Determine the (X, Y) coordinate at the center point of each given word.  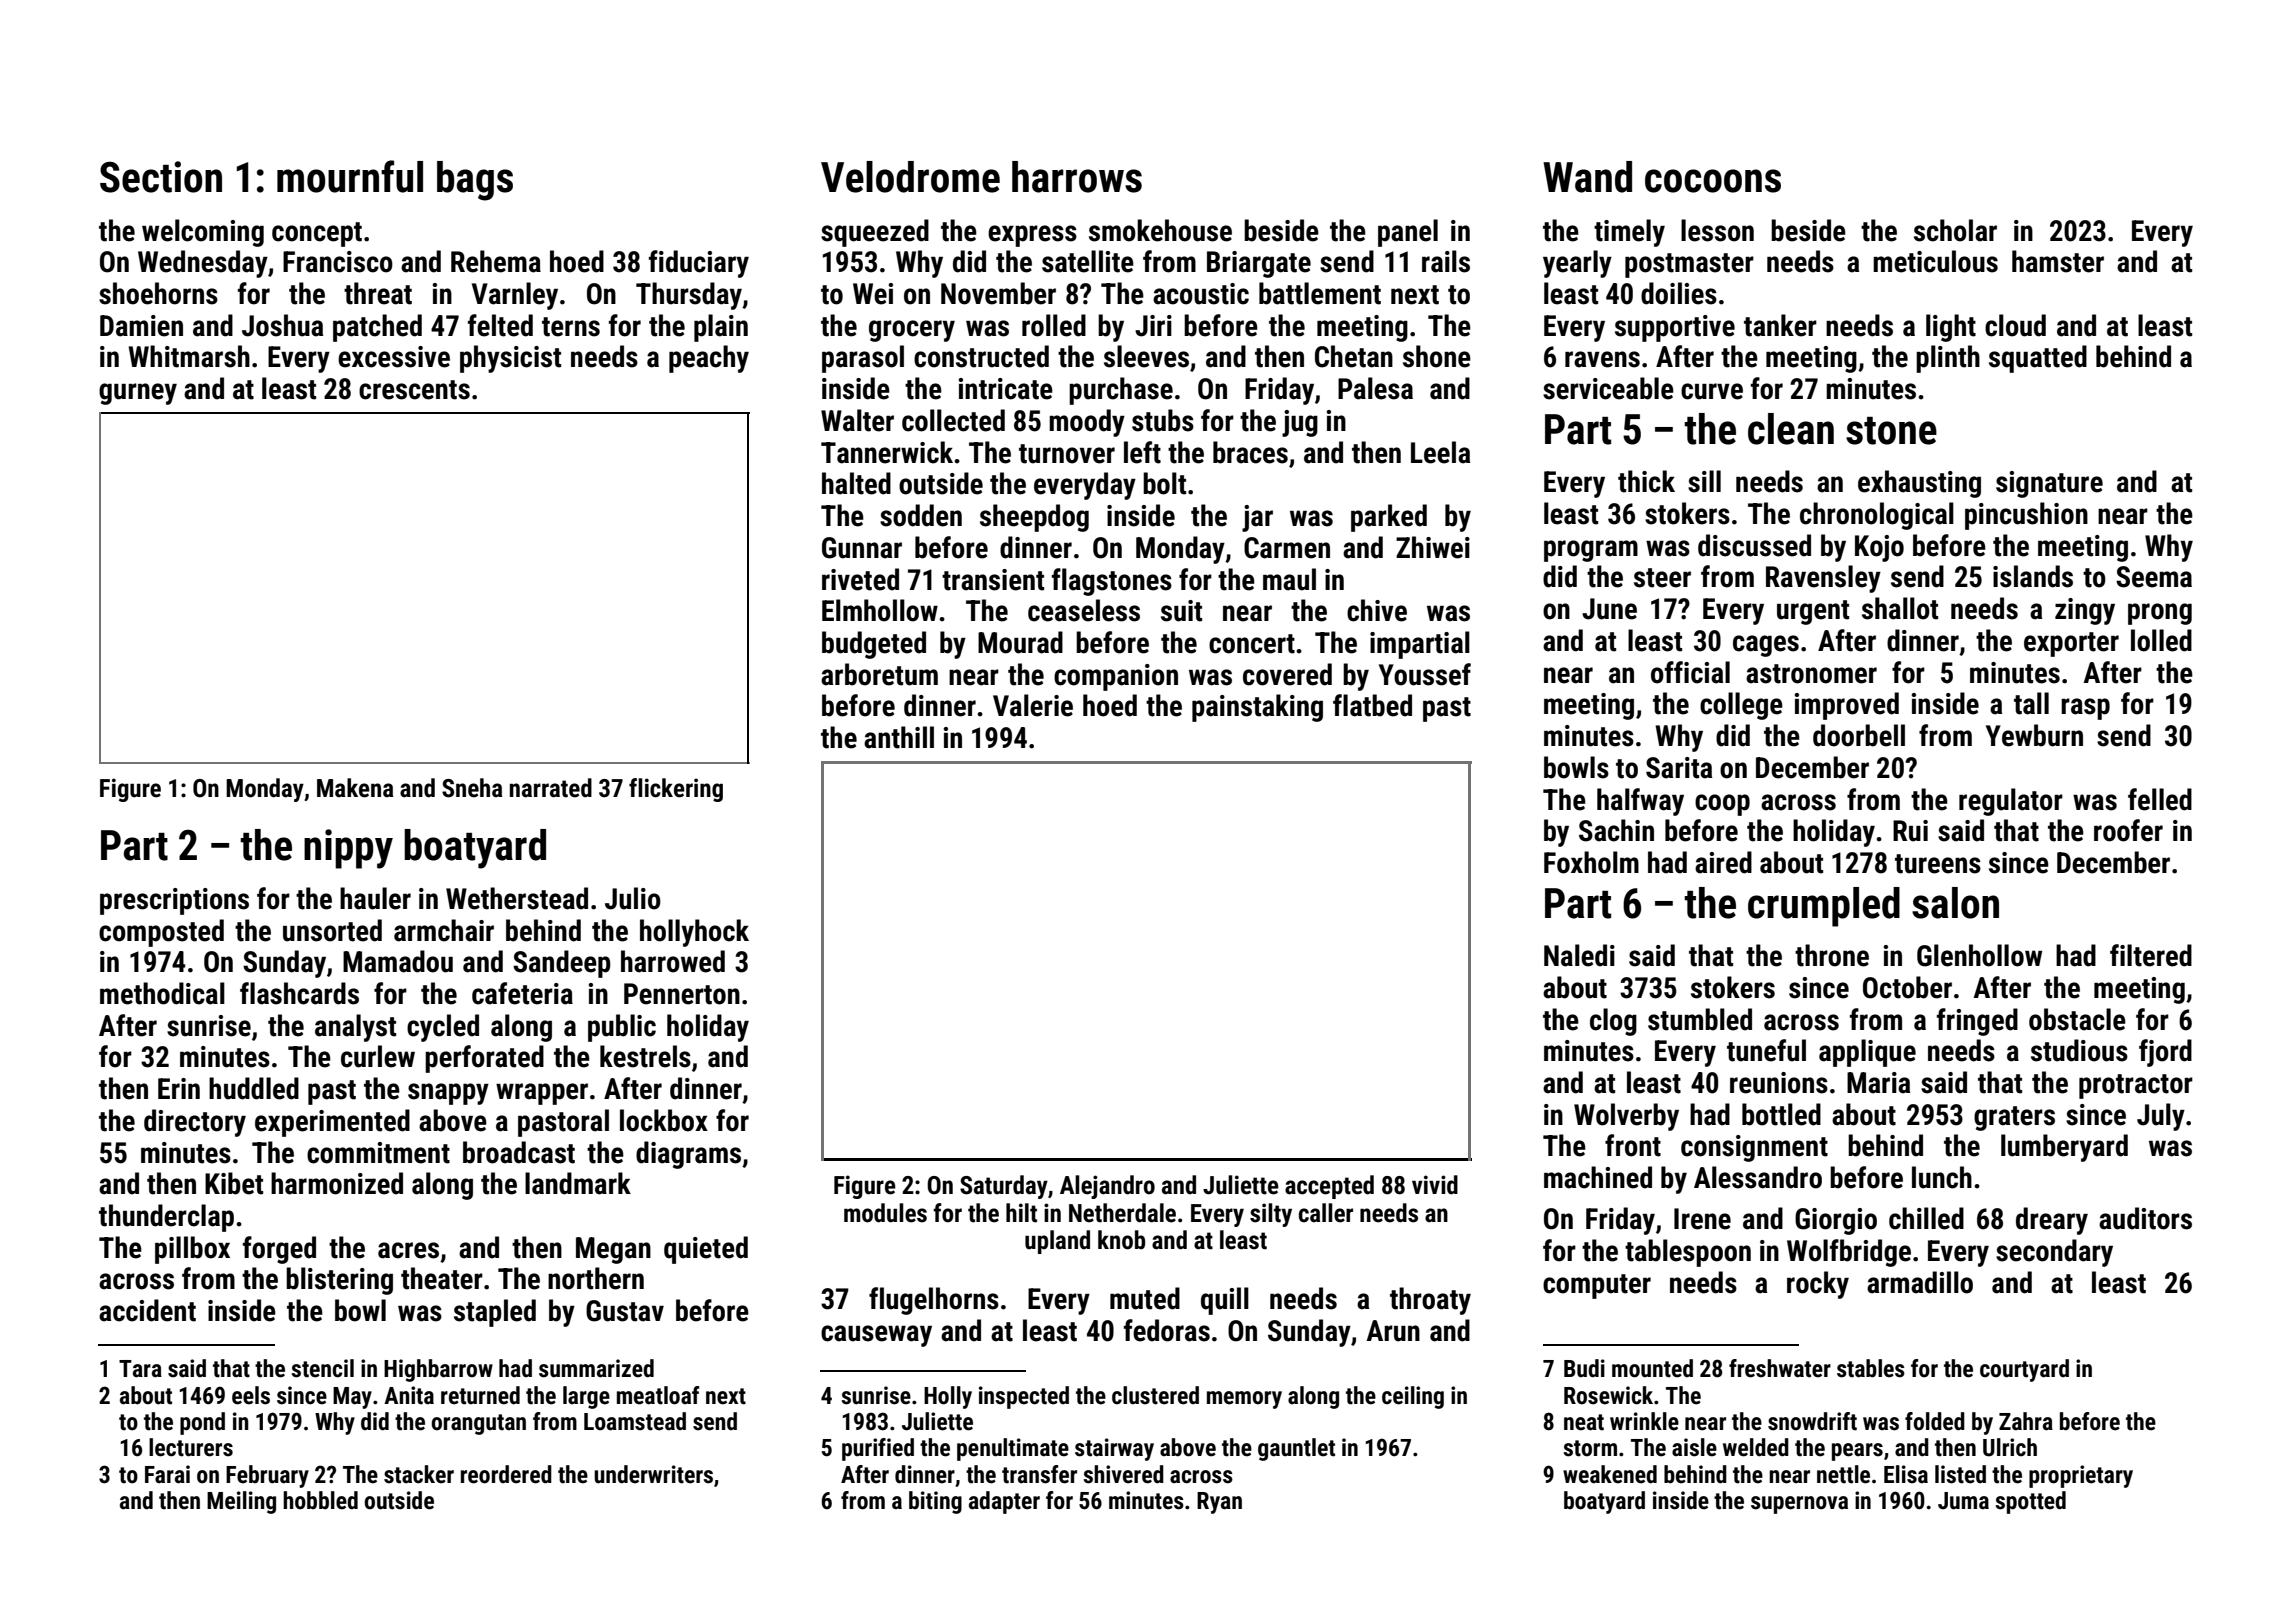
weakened (1610, 1474)
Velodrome (910, 177)
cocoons (1713, 181)
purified (878, 1449)
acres (408, 1250)
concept (317, 234)
